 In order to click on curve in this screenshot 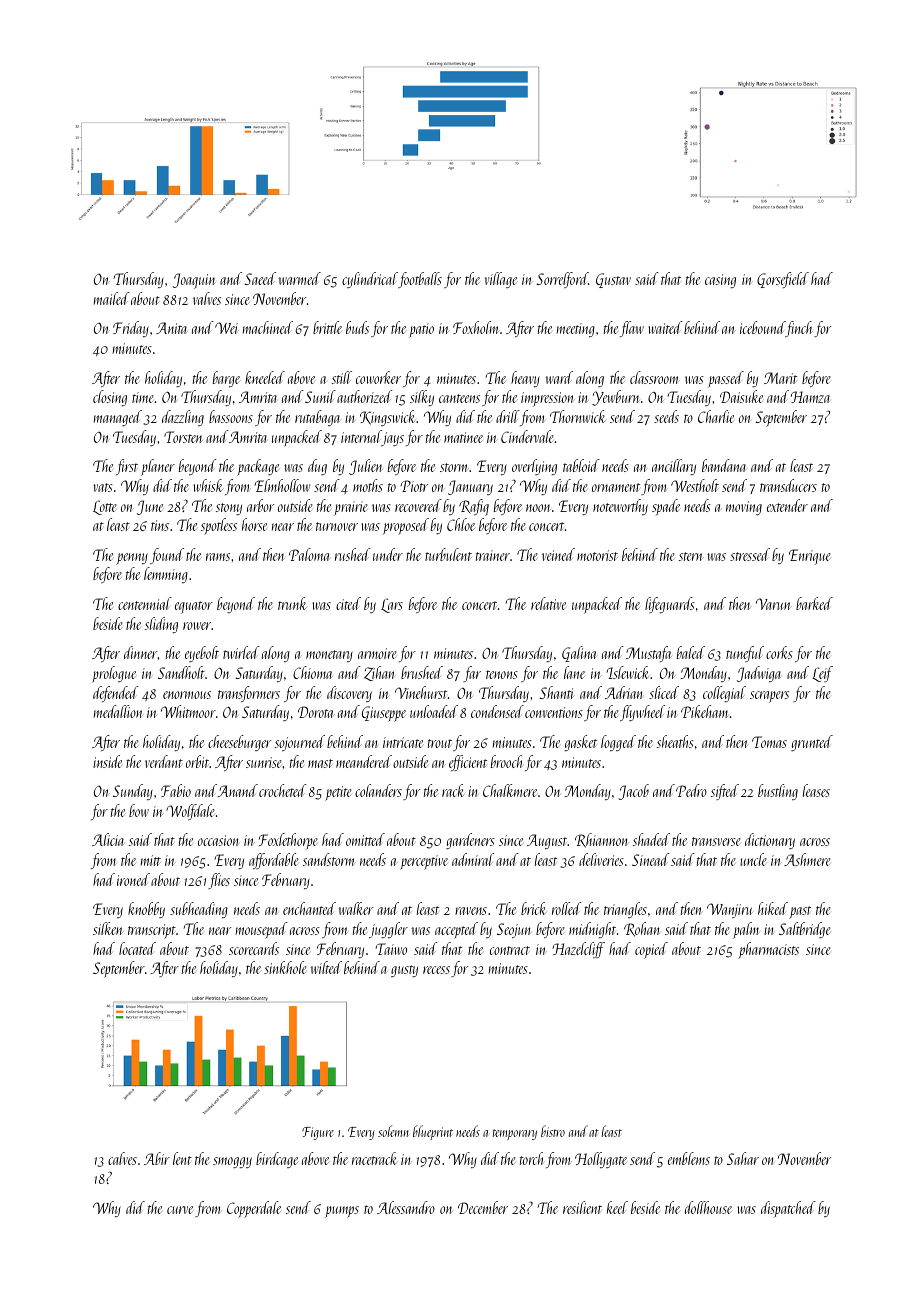, I will do `click(180, 1210)`.
